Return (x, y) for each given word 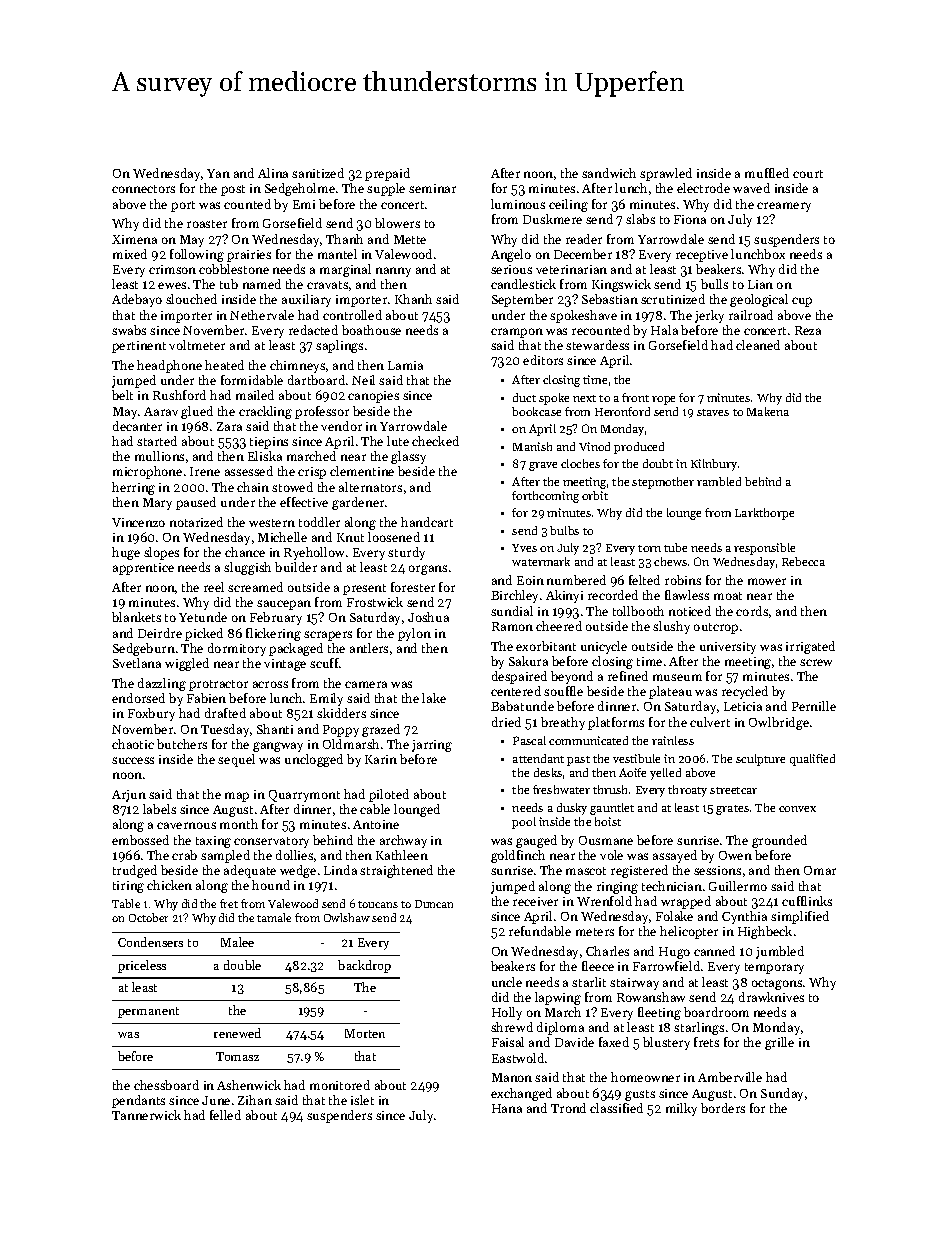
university (728, 648)
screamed (255, 587)
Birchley (514, 596)
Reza (808, 330)
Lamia (405, 365)
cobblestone (234, 269)
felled (225, 1115)
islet (362, 1100)
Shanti (275, 729)
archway (403, 841)
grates (732, 810)
